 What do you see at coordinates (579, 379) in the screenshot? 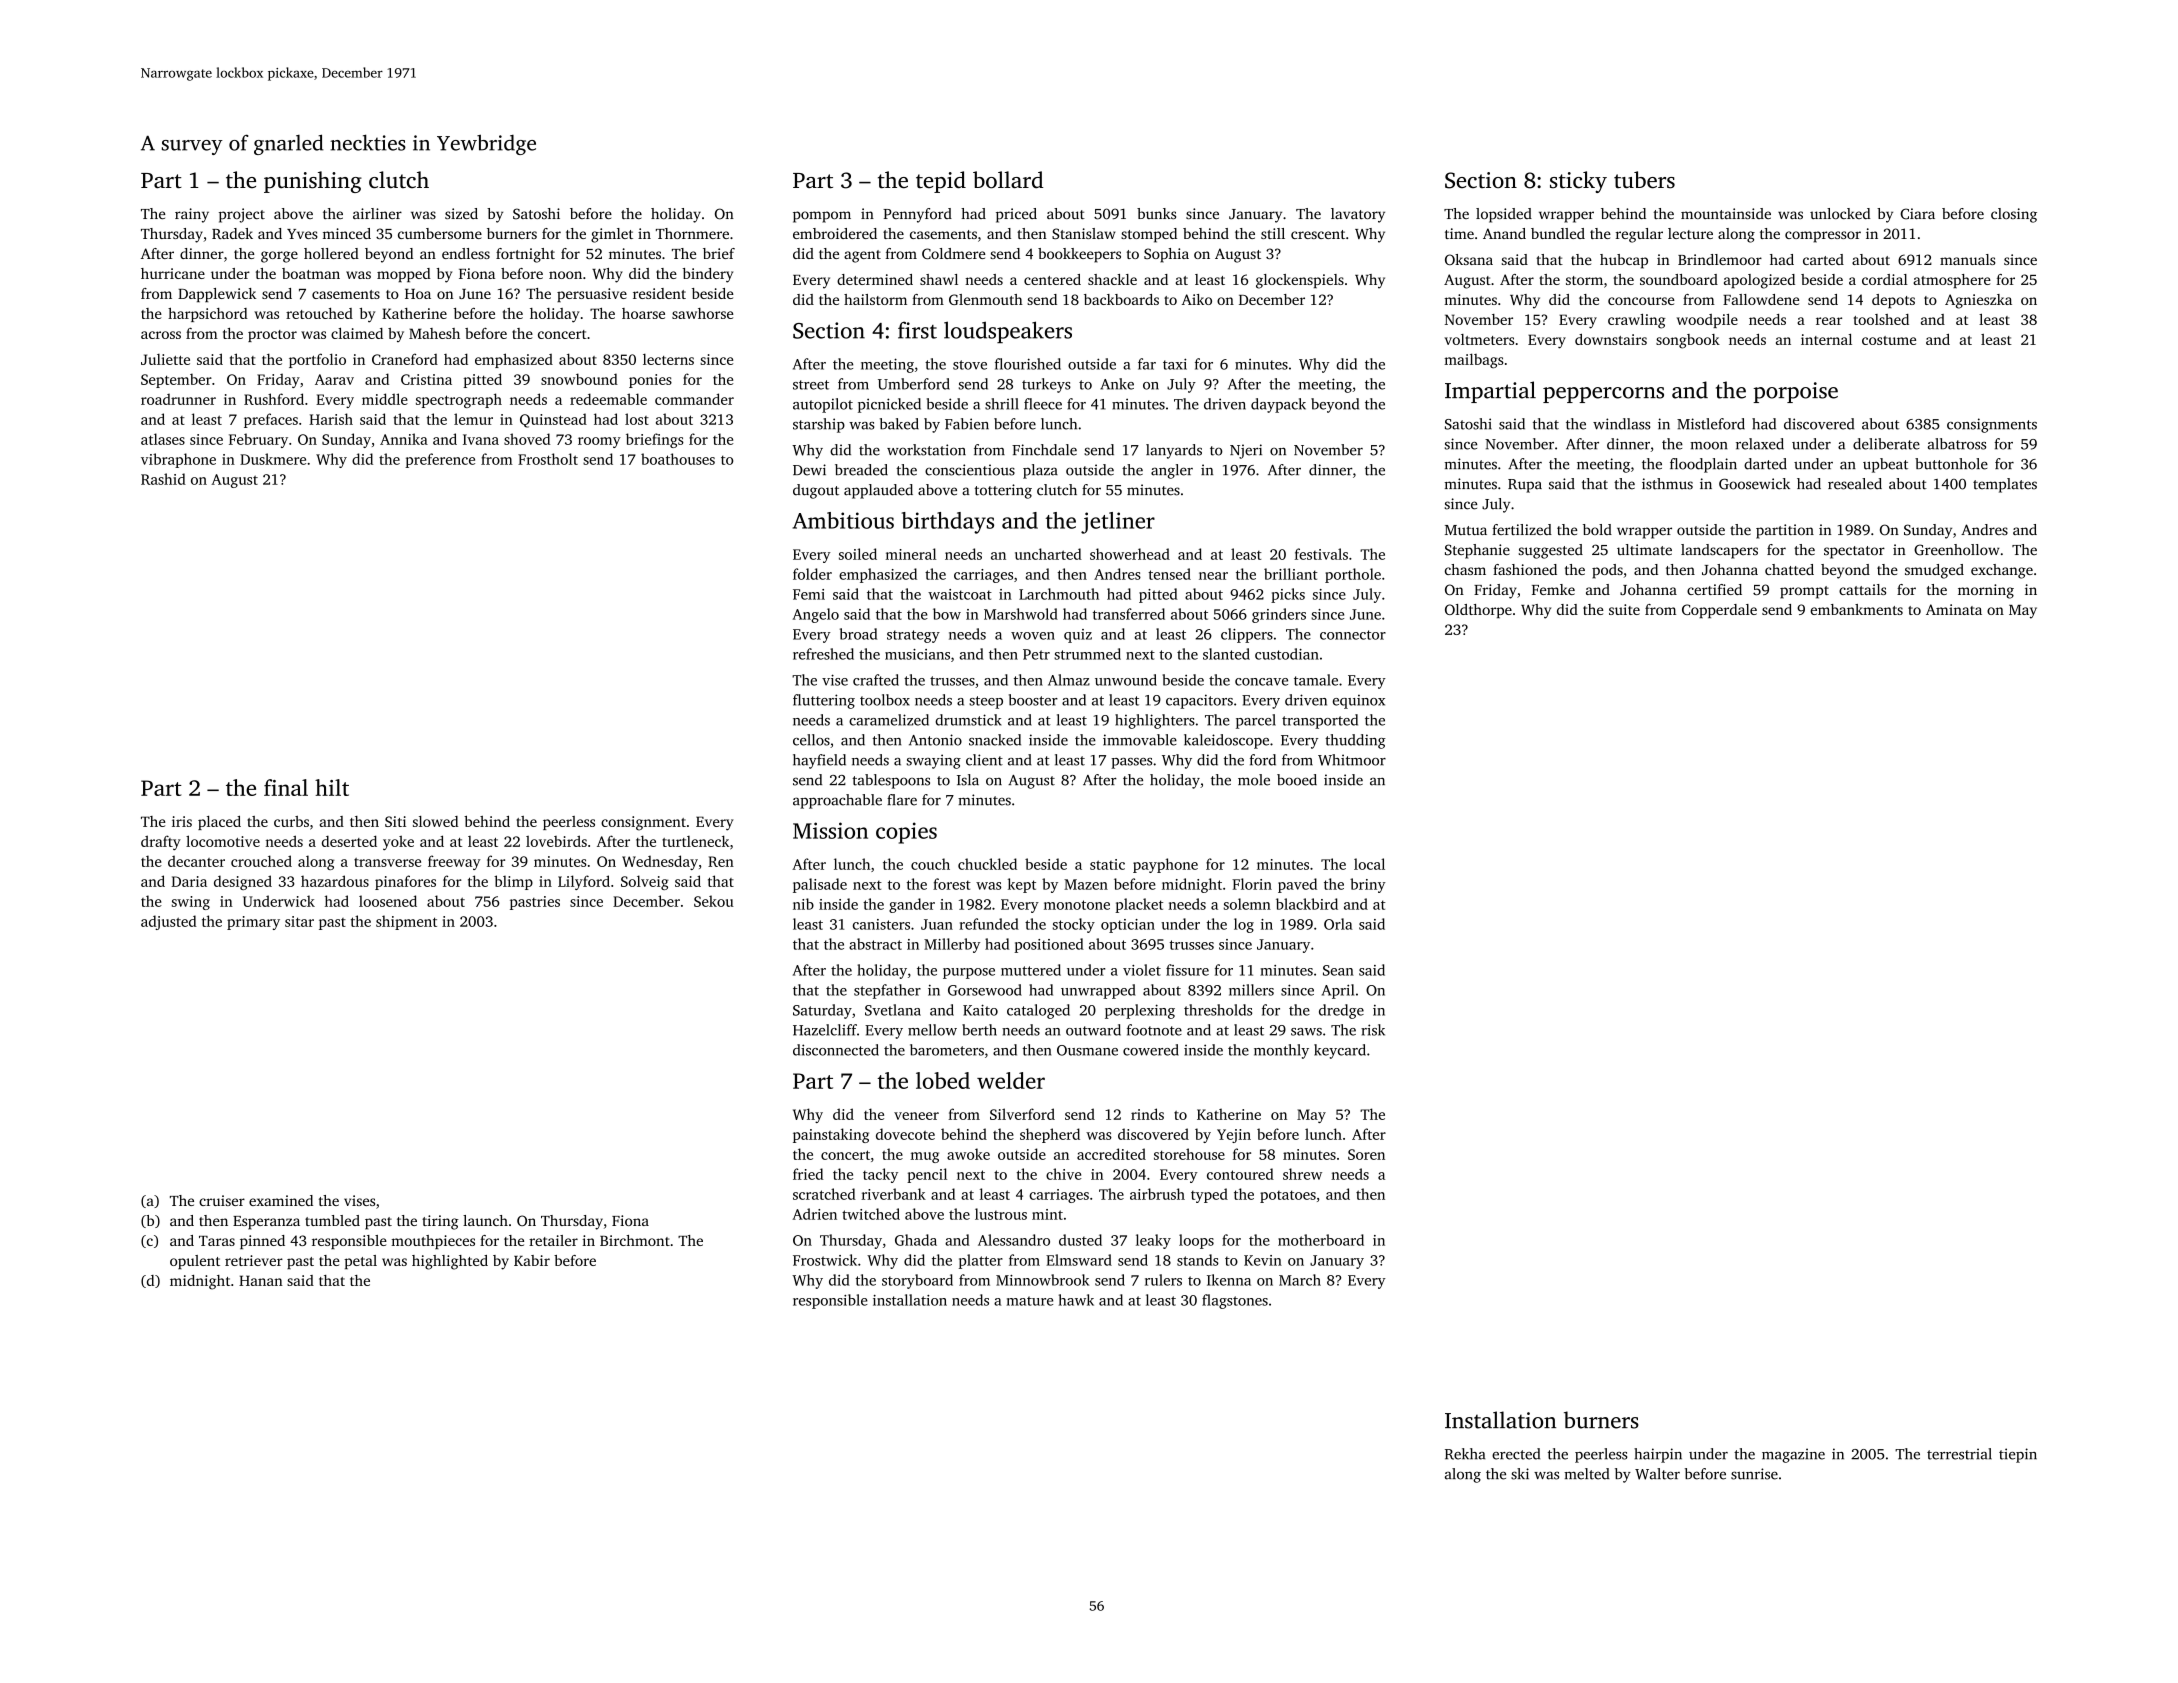
I see `snowbound` at bounding box center [579, 379].
